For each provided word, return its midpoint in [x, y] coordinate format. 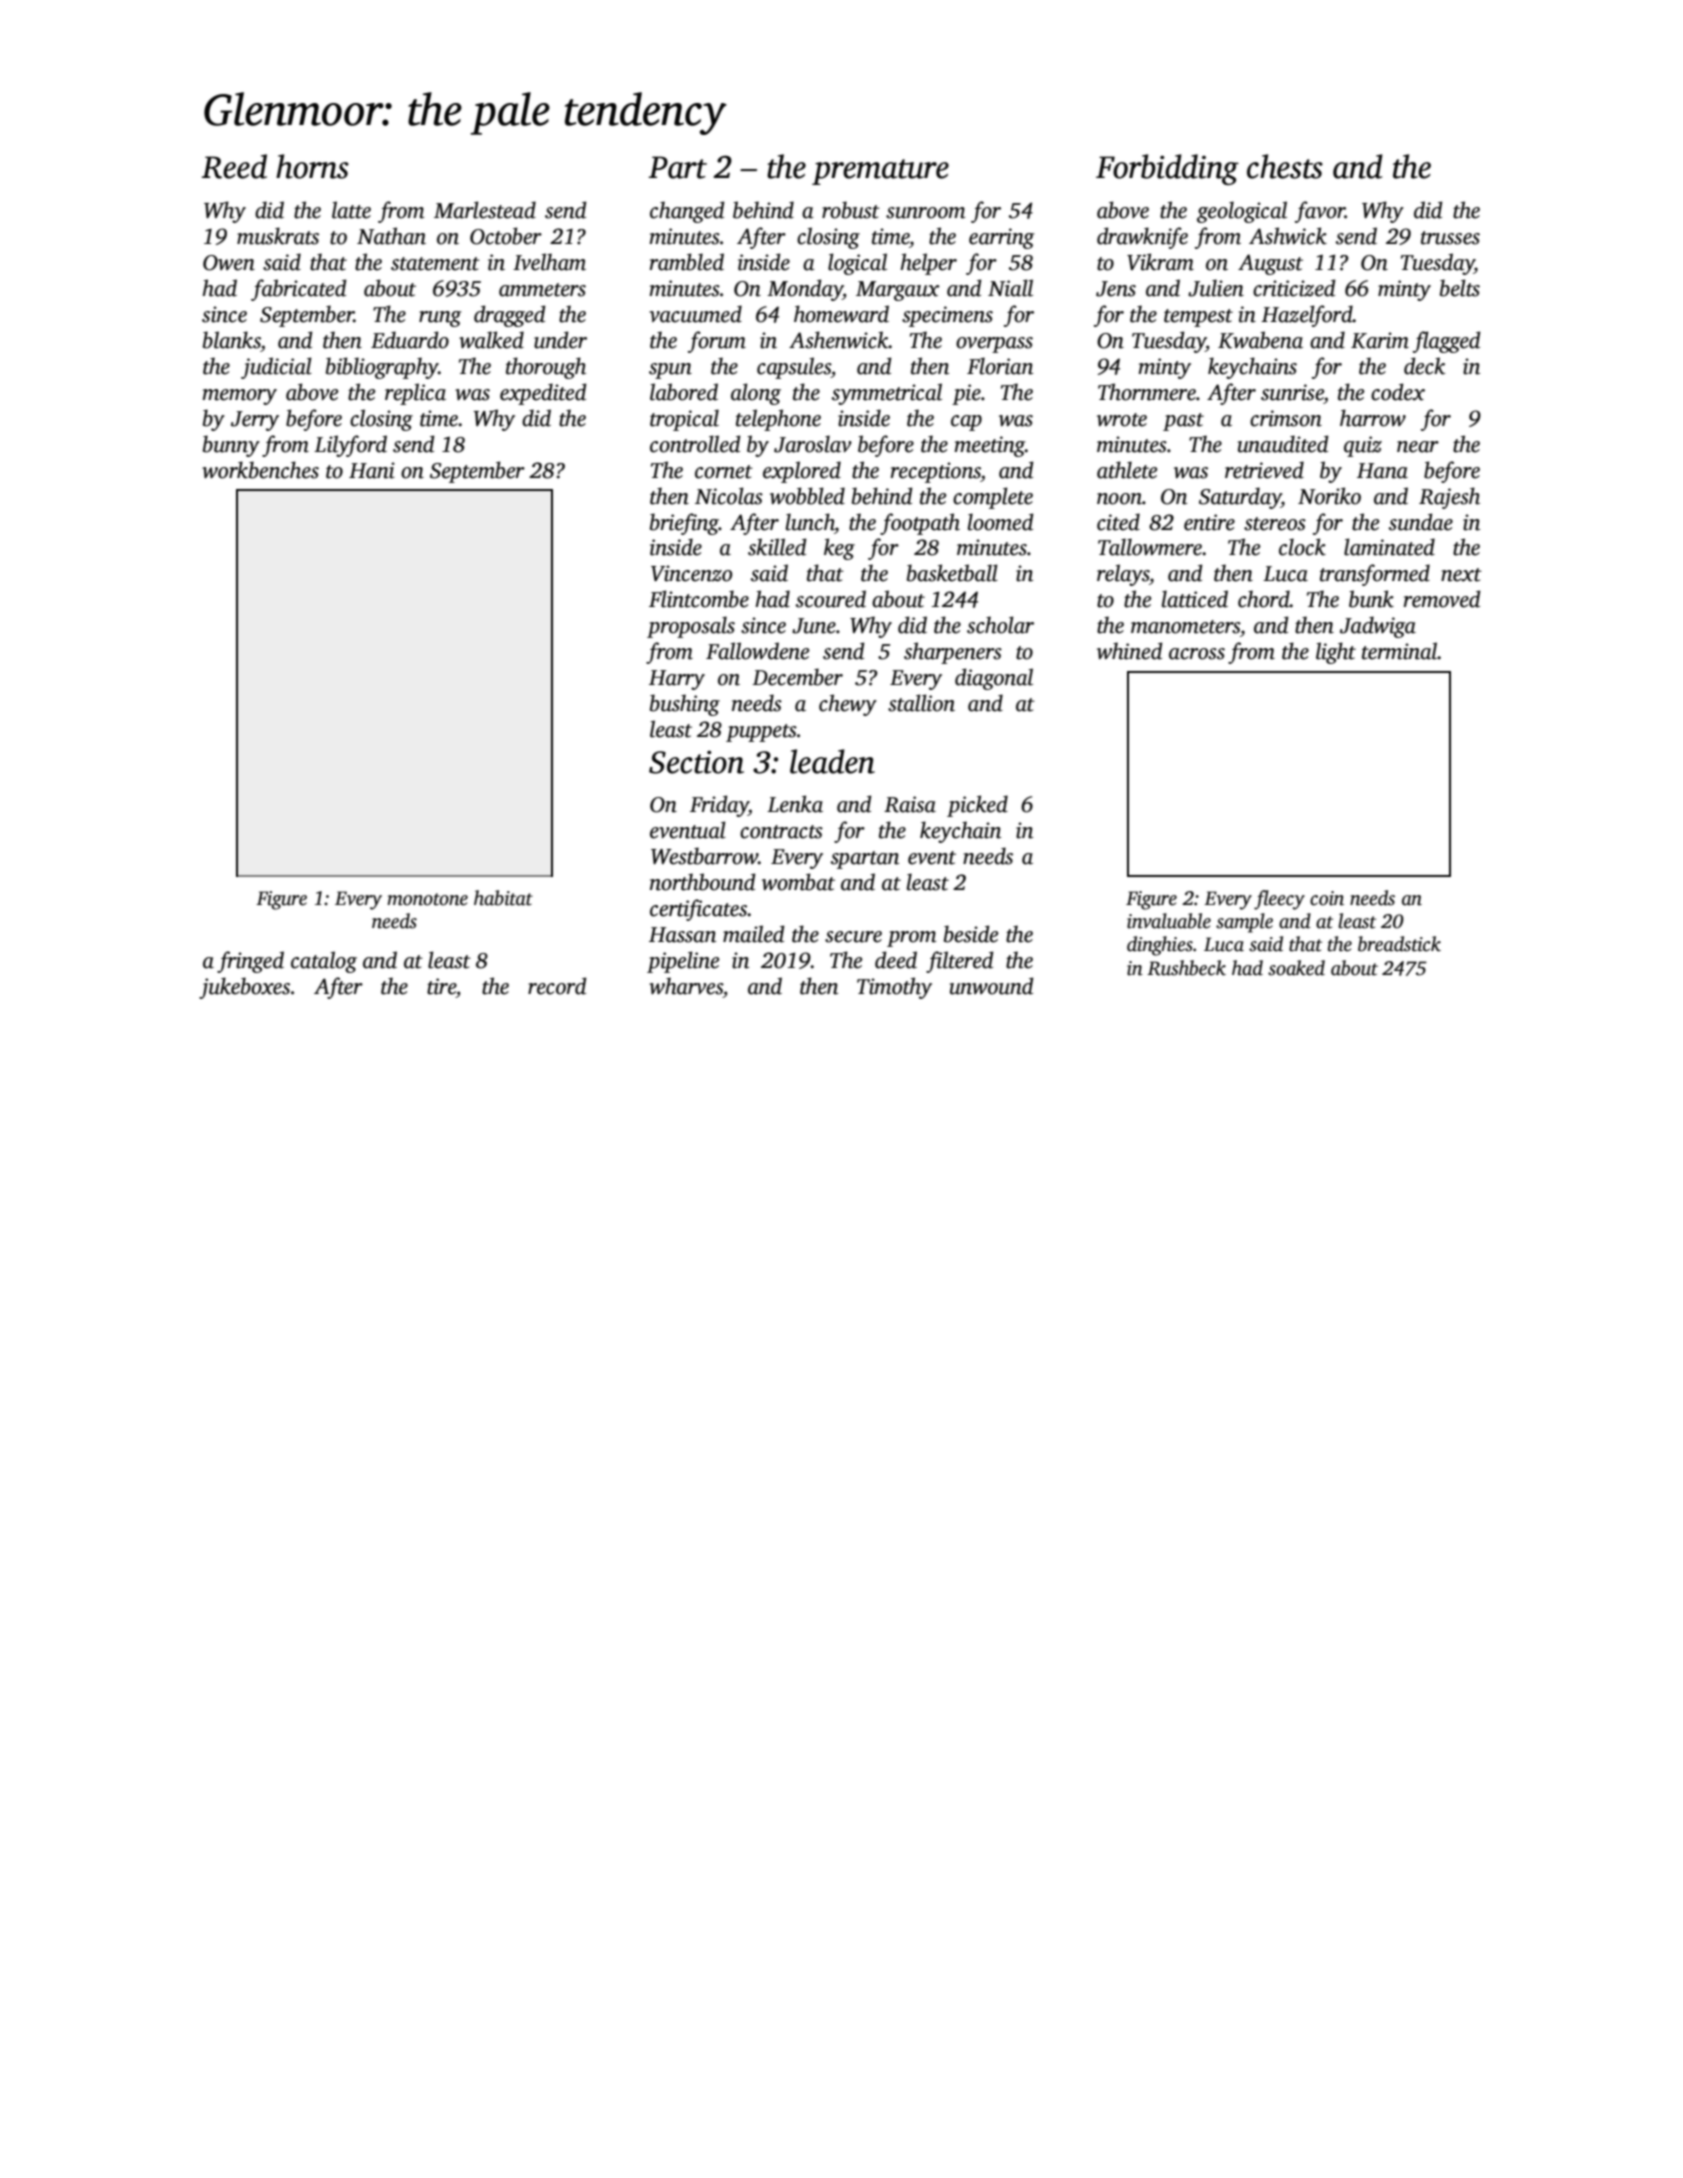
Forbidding [1167, 169]
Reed [234, 166]
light [1336, 653]
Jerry [255, 421]
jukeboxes [244, 988]
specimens [947, 316]
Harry [677, 680]
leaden [832, 761]
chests [1285, 166]
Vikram [1160, 262]
